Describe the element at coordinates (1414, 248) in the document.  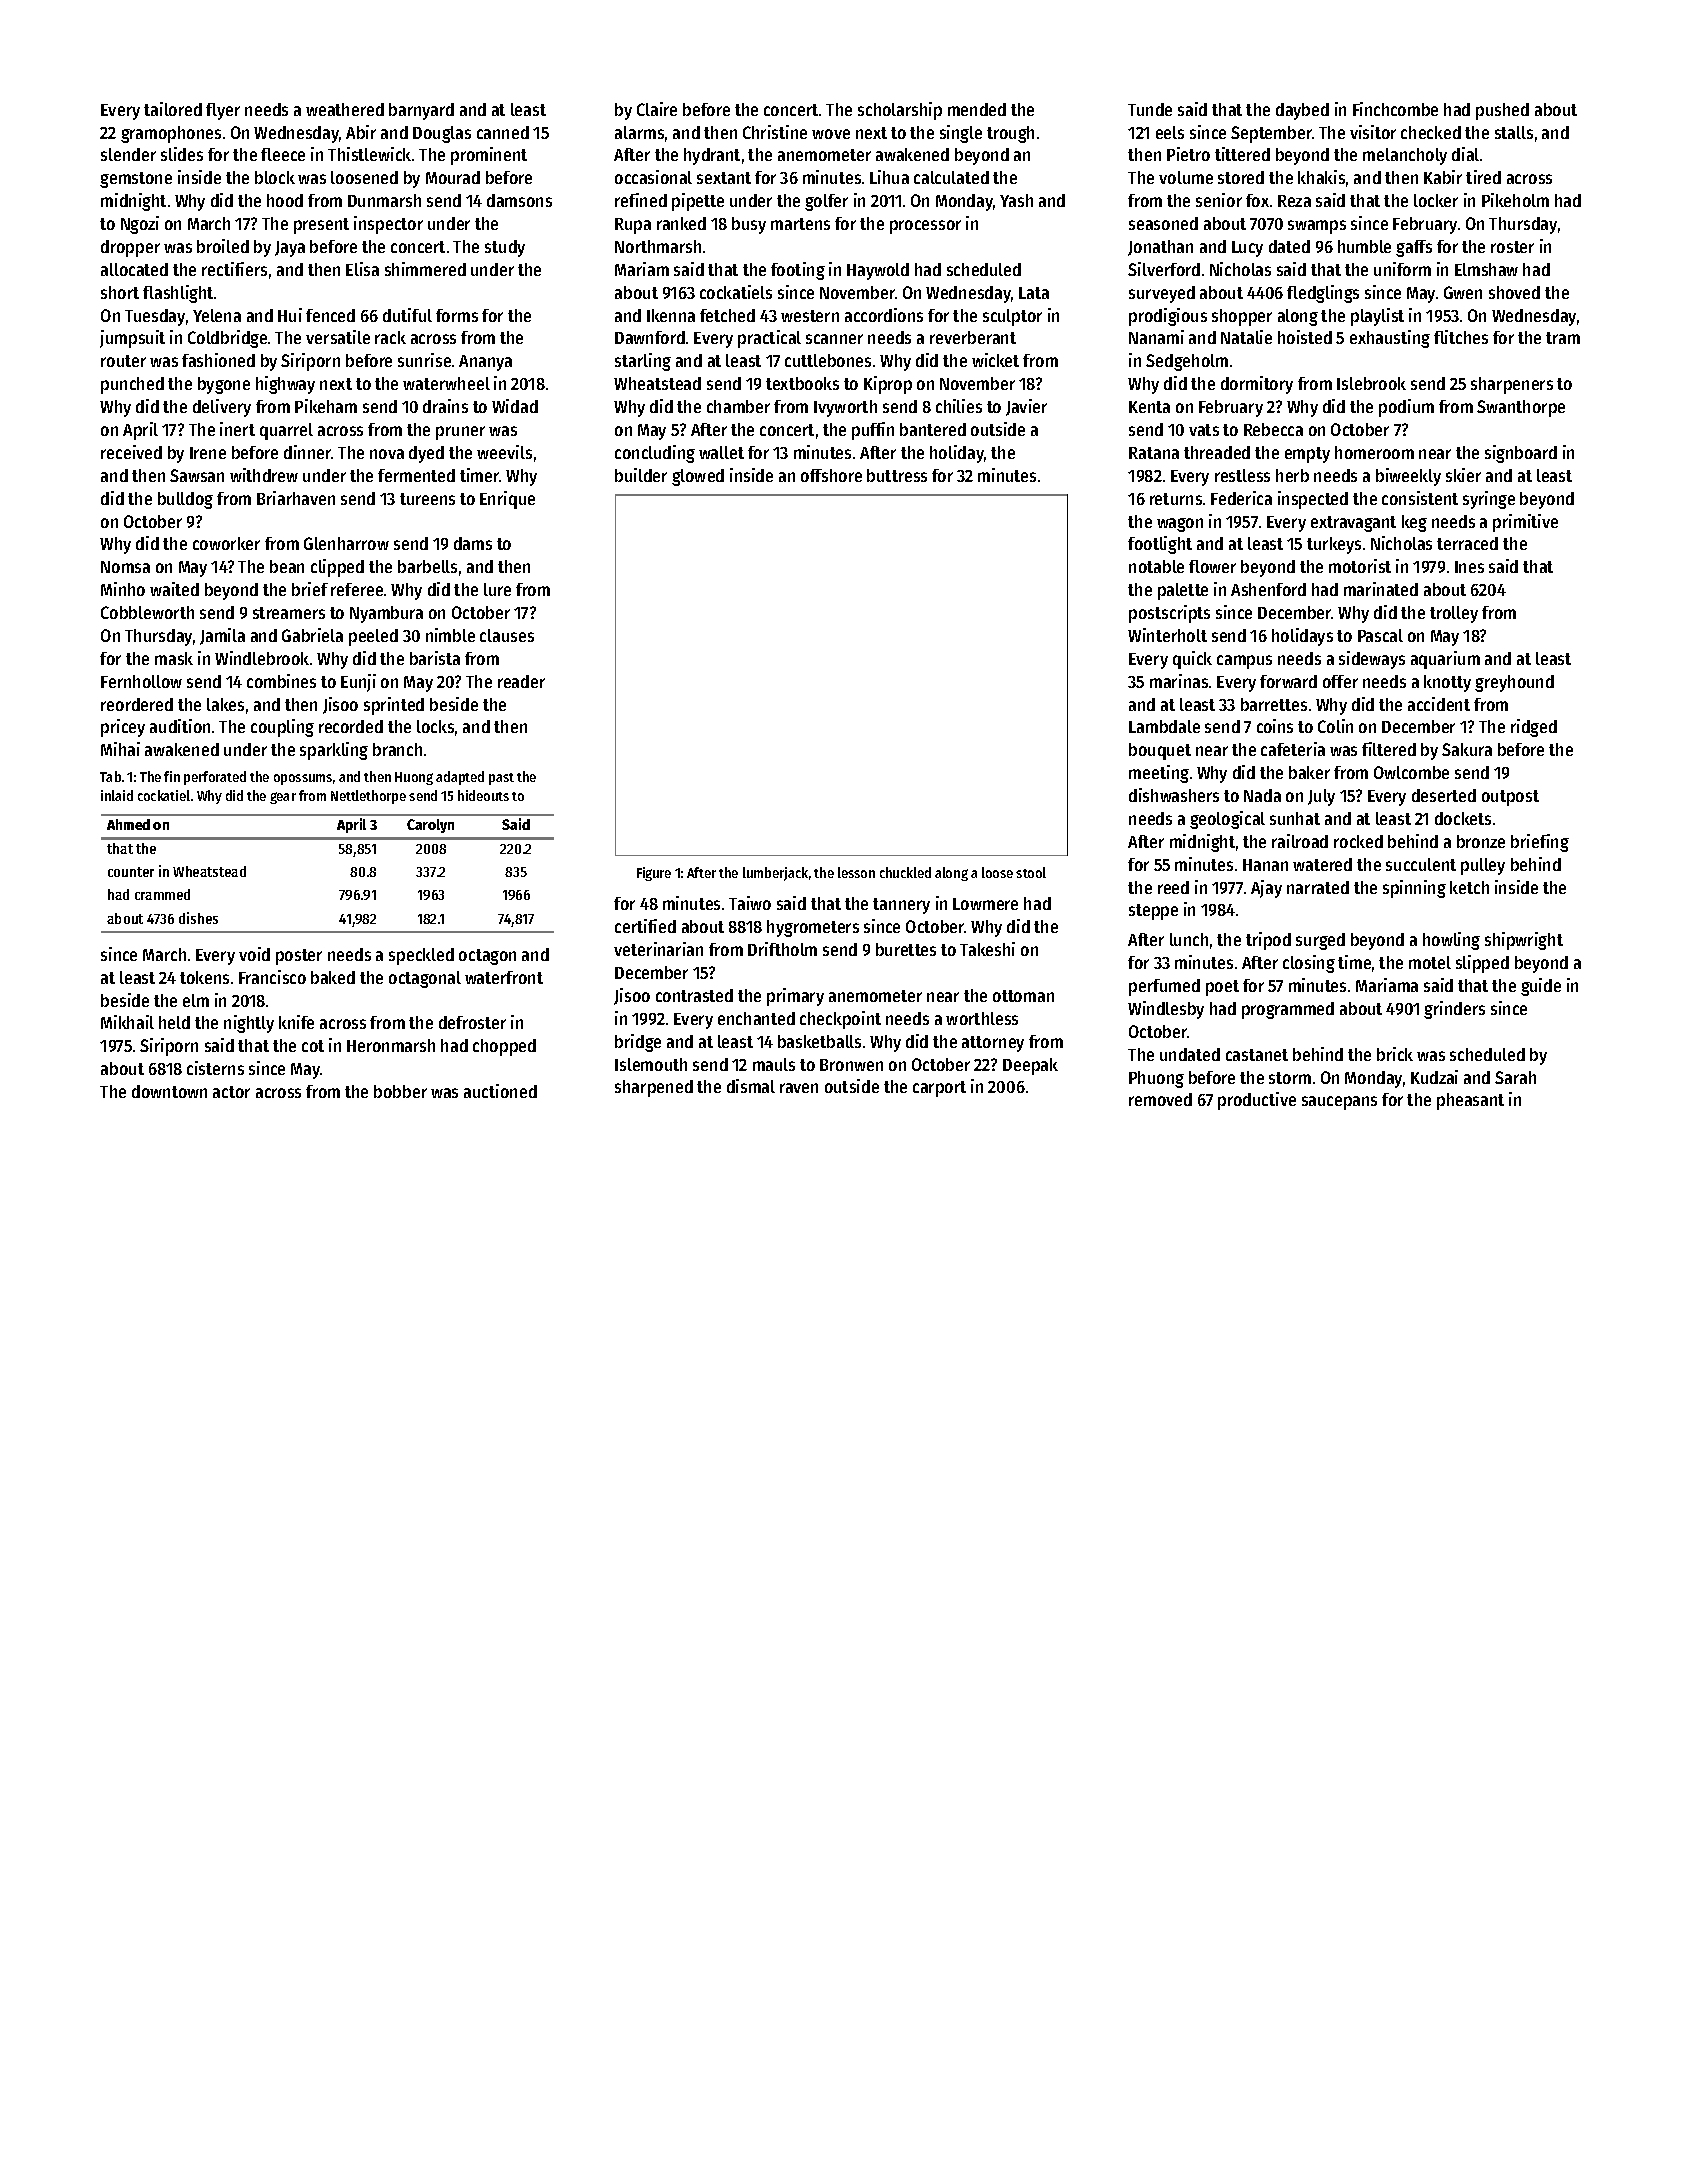
I see `gaffs` at that location.
